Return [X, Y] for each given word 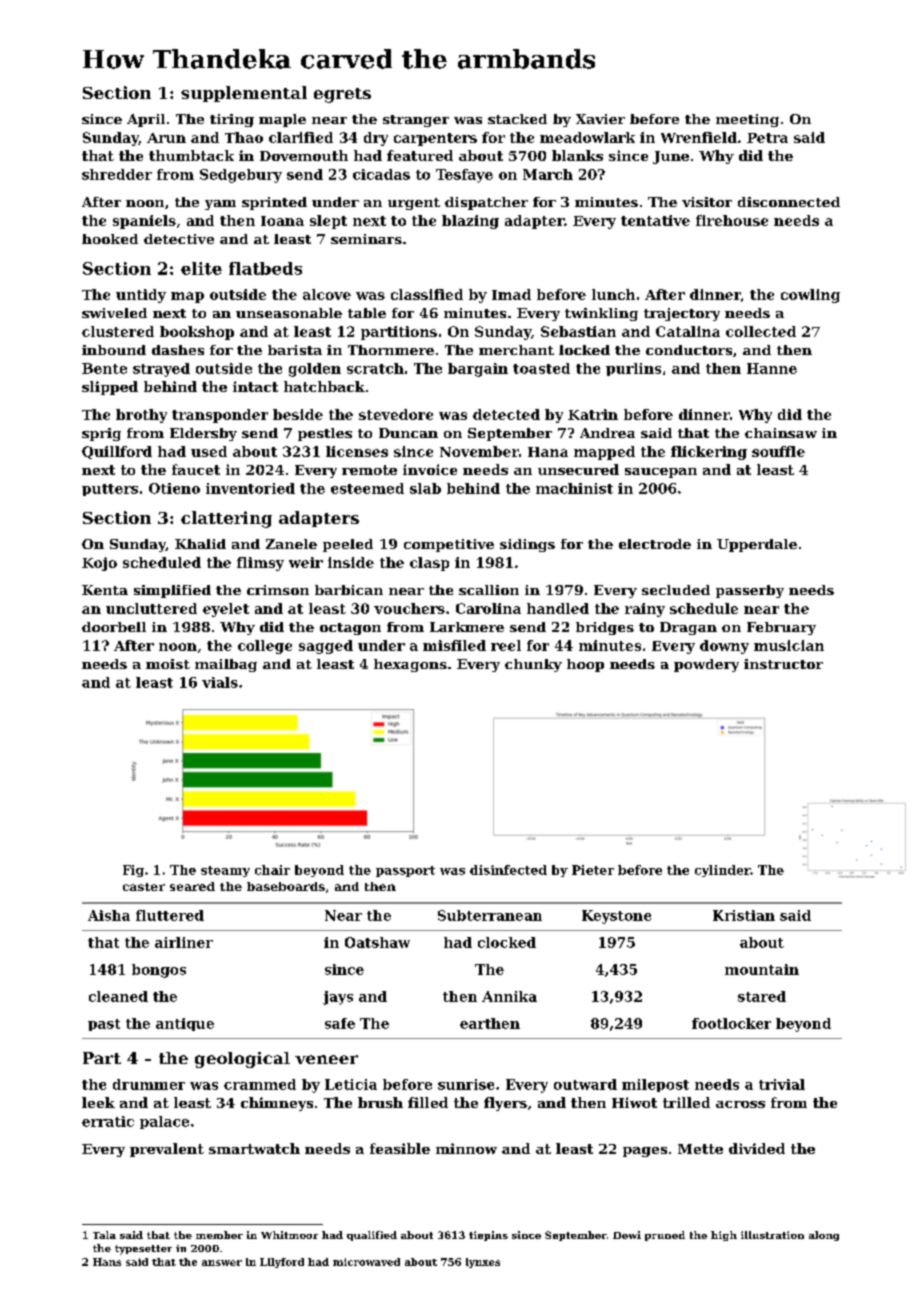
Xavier [600, 119]
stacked [517, 119]
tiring [232, 120]
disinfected [508, 870]
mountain [762, 969]
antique [185, 1024]
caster [144, 887]
